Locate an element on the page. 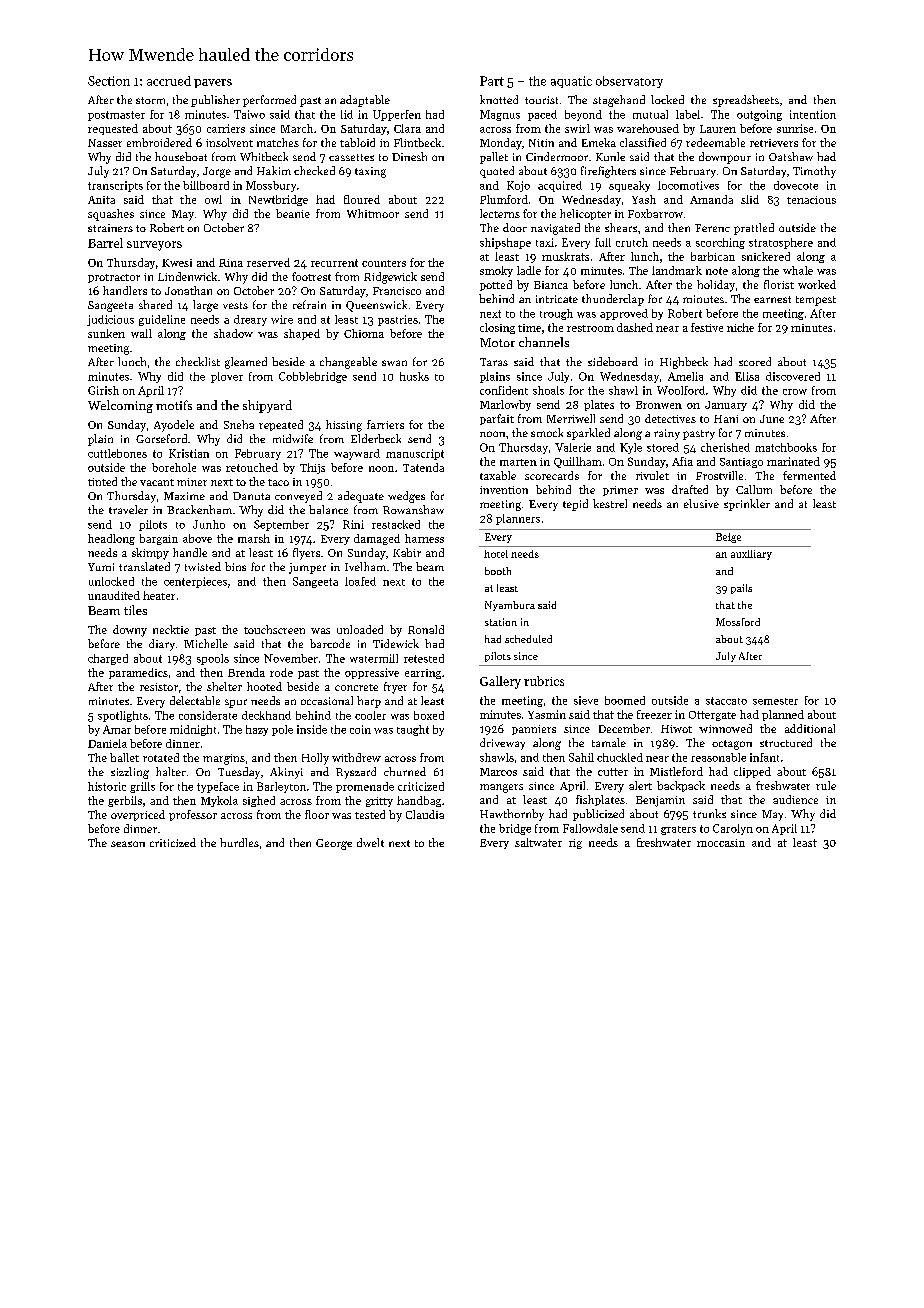 This page has width=924, height=1308. floured is located at coordinates (362, 199).
